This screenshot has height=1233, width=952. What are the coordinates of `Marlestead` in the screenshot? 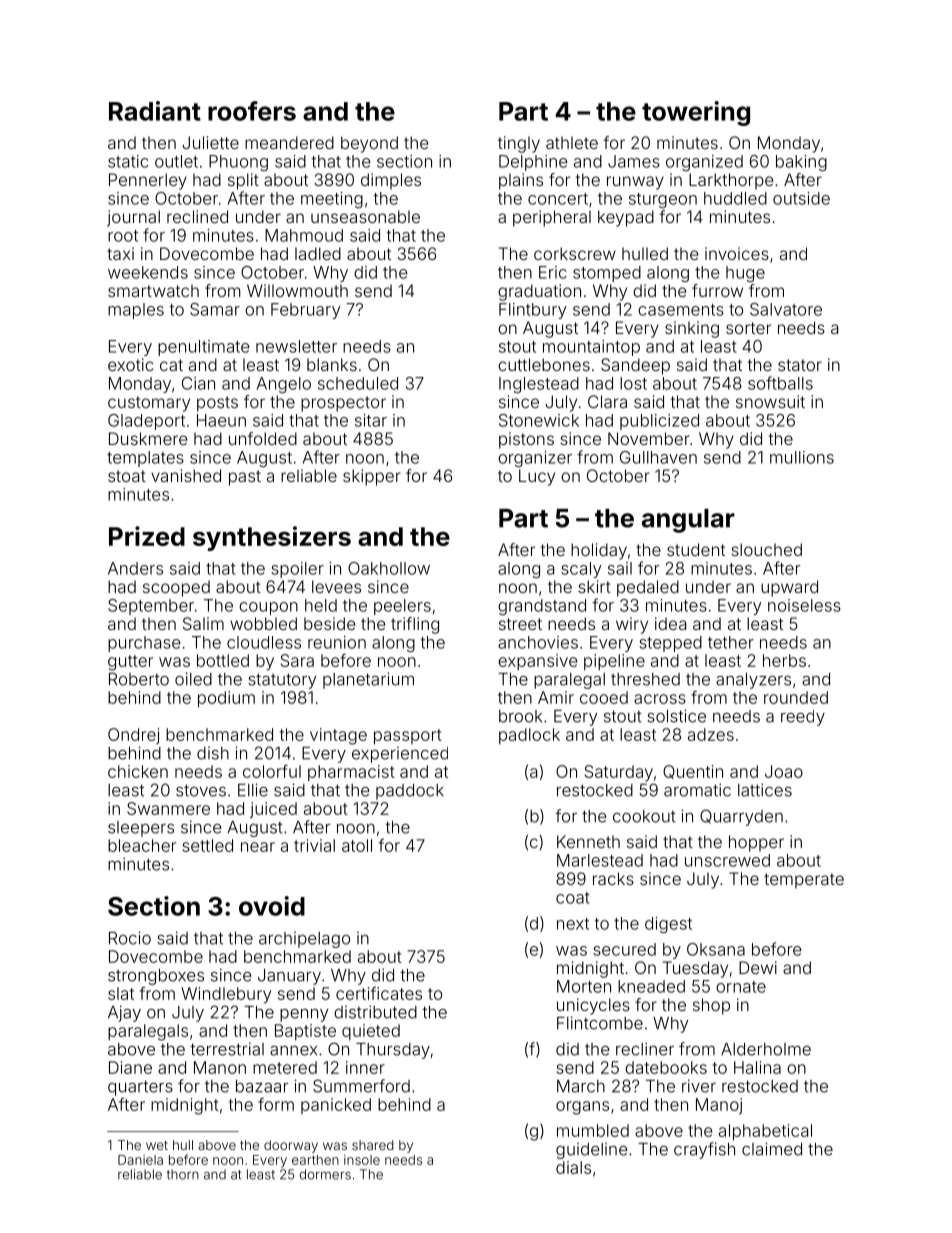 It's located at (600, 860).
